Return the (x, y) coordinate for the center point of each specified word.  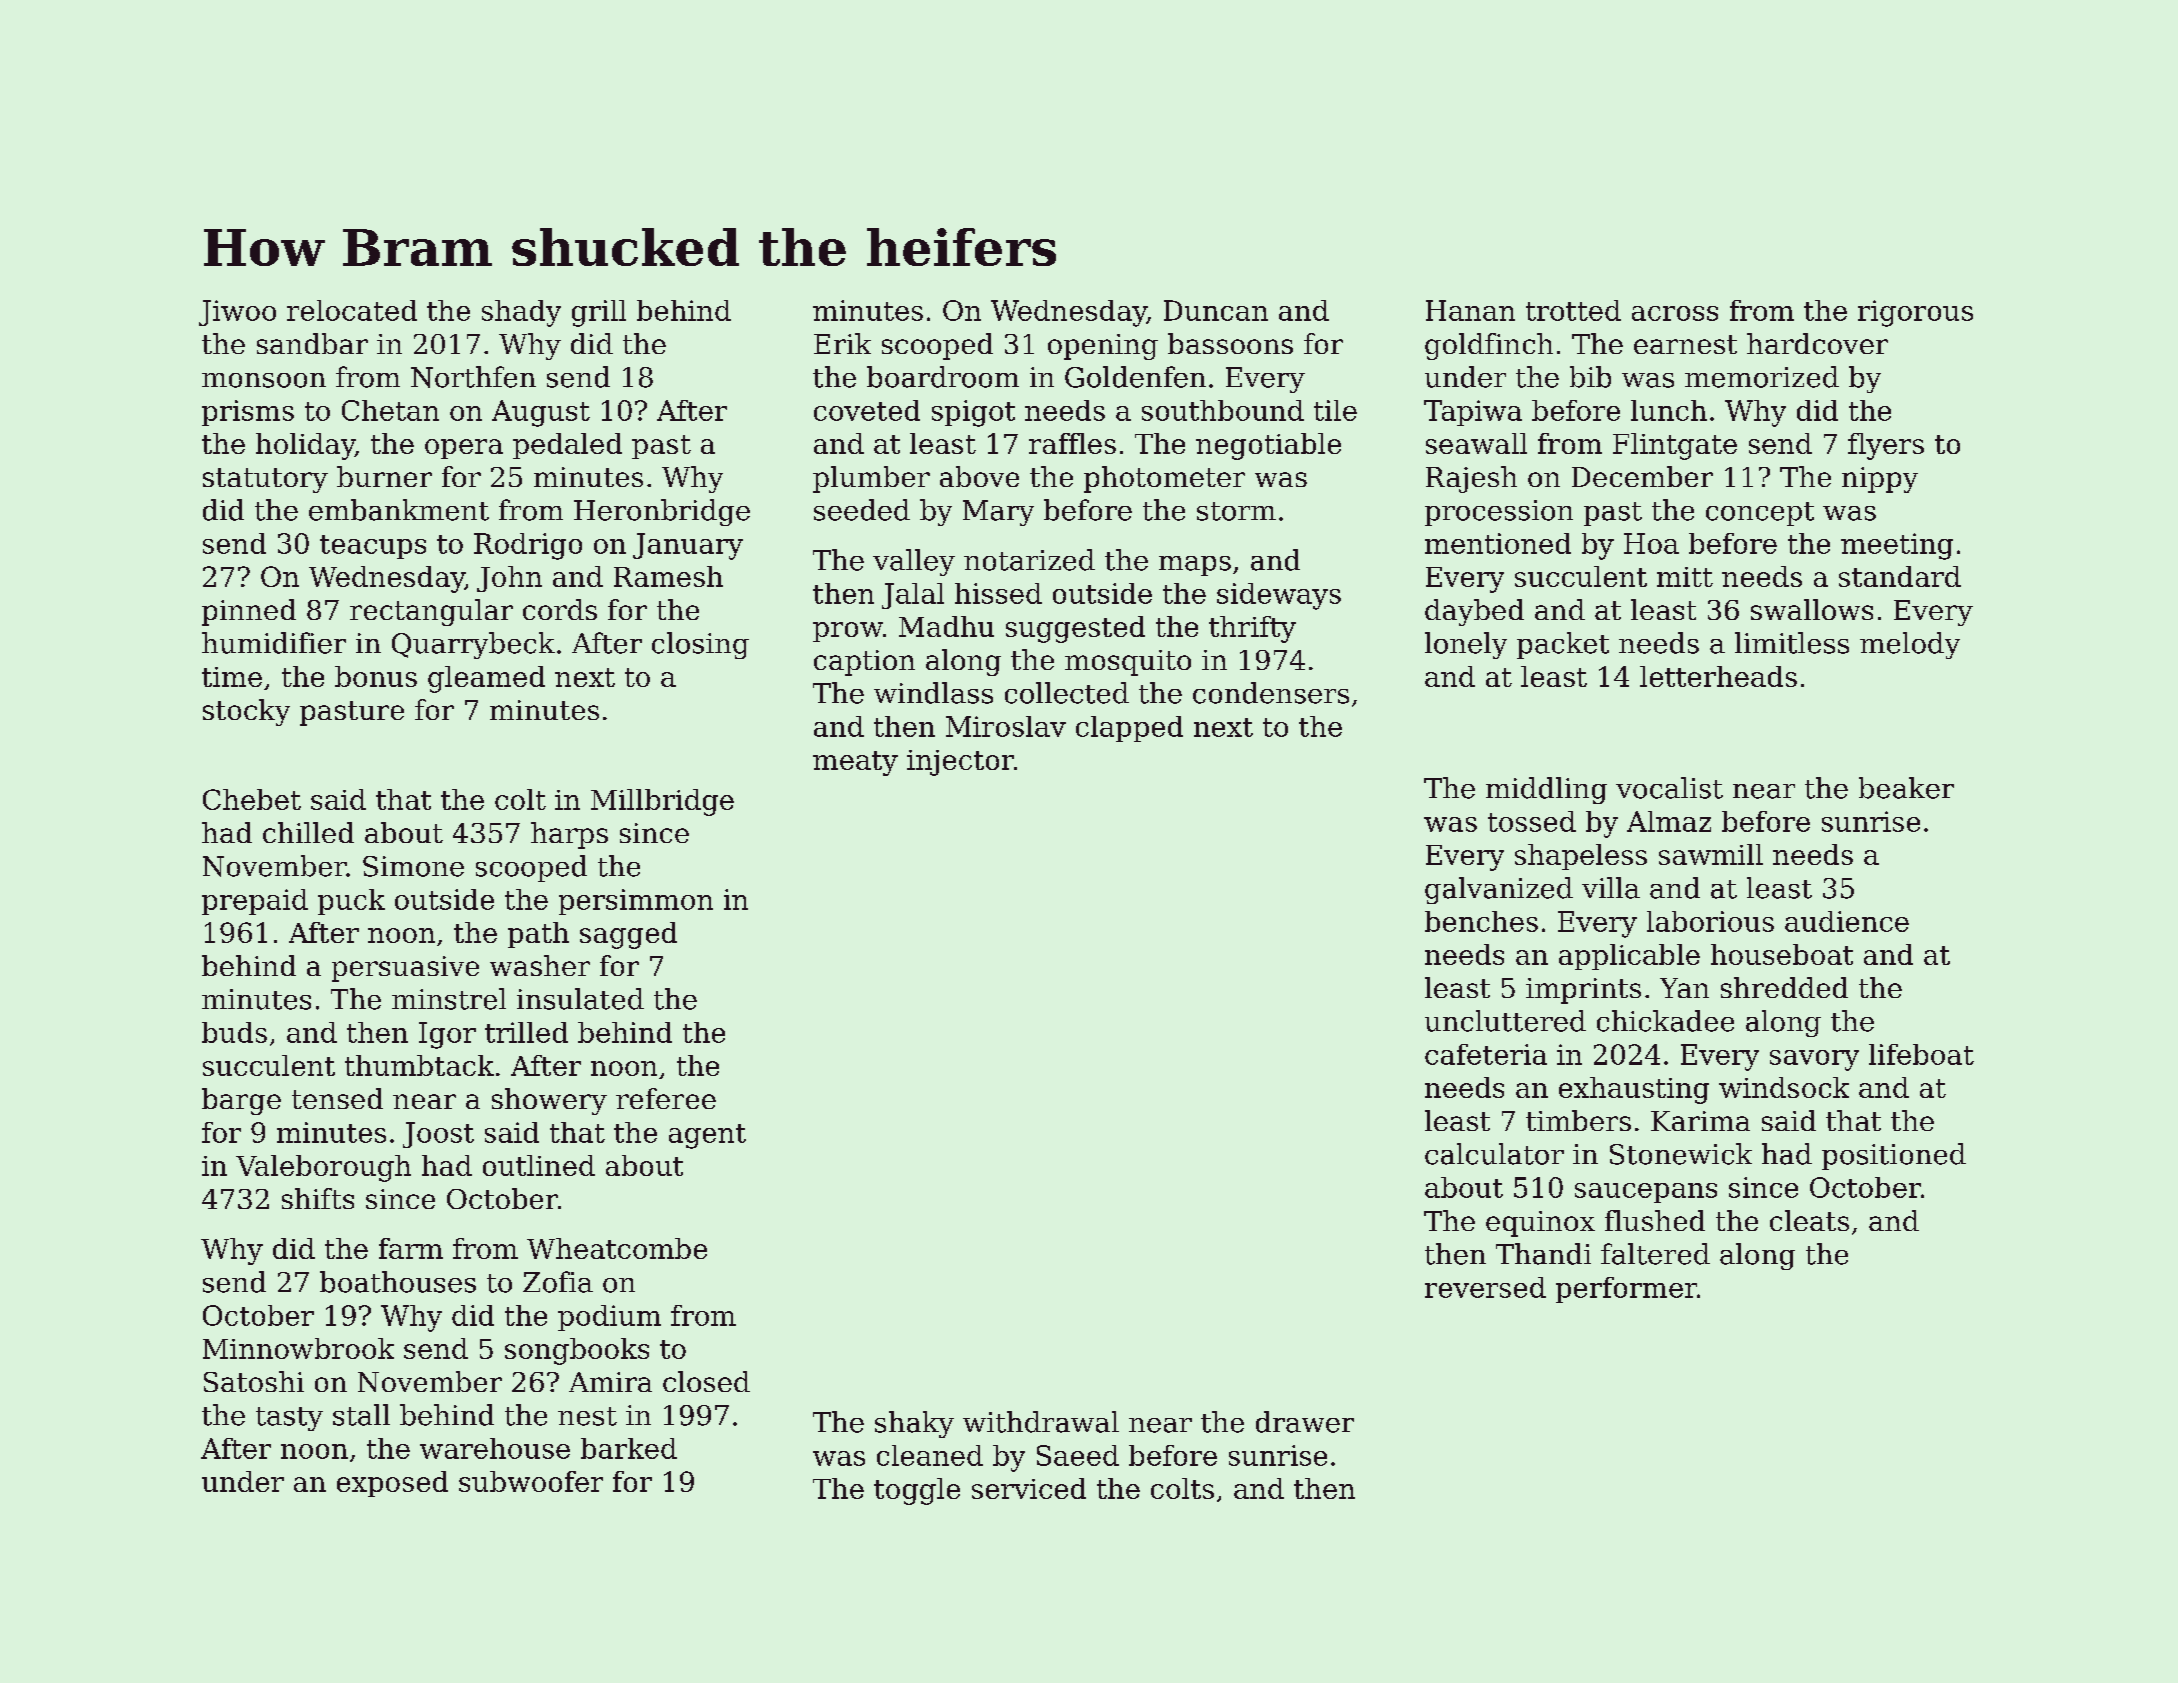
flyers (1886, 446)
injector (960, 763)
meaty (855, 763)
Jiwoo (237, 313)
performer (1626, 1290)
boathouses (398, 1282)
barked (629, 1448)
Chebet (252, 799)
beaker (1906, 788)
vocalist (1669, 788)
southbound (1223, 410)
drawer (1305, 1422)
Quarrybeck (473, 645)
